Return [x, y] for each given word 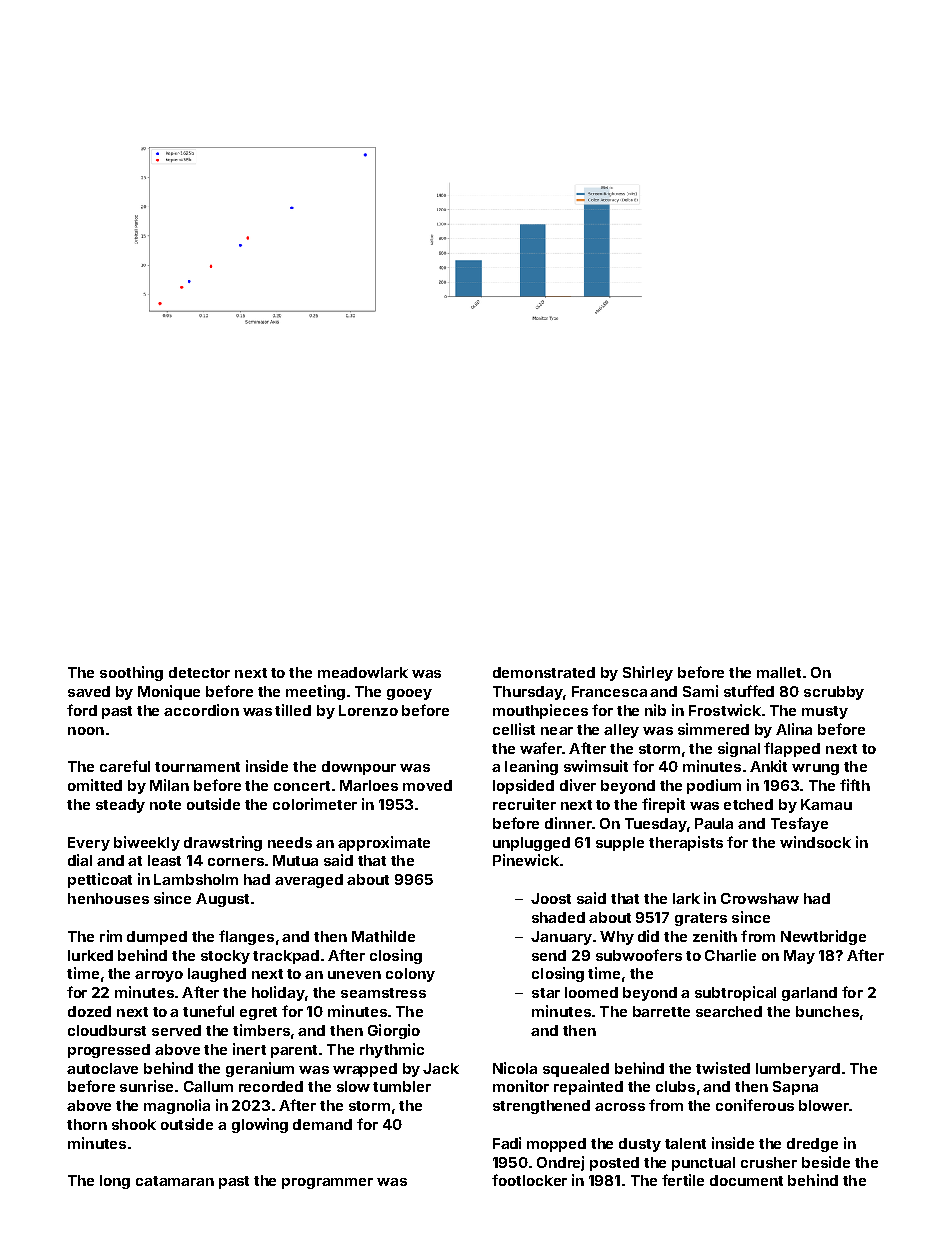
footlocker [529, 1180]
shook [134, 1124]
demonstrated [544, 672]
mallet [779, 672]
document [746, 1180]
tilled [293, 710]
